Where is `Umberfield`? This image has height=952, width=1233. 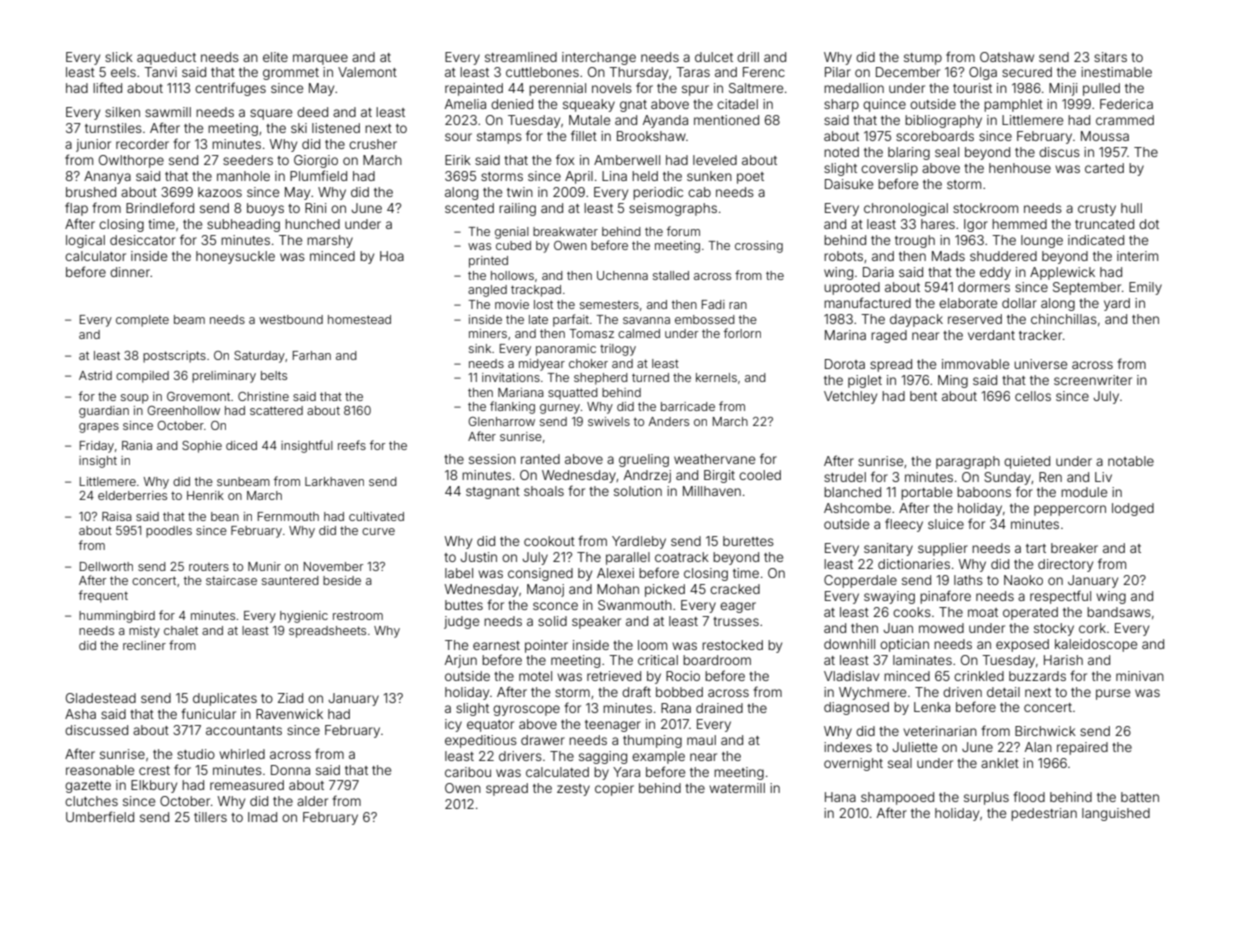
Umberfield is located at coordinates (100, 816).
